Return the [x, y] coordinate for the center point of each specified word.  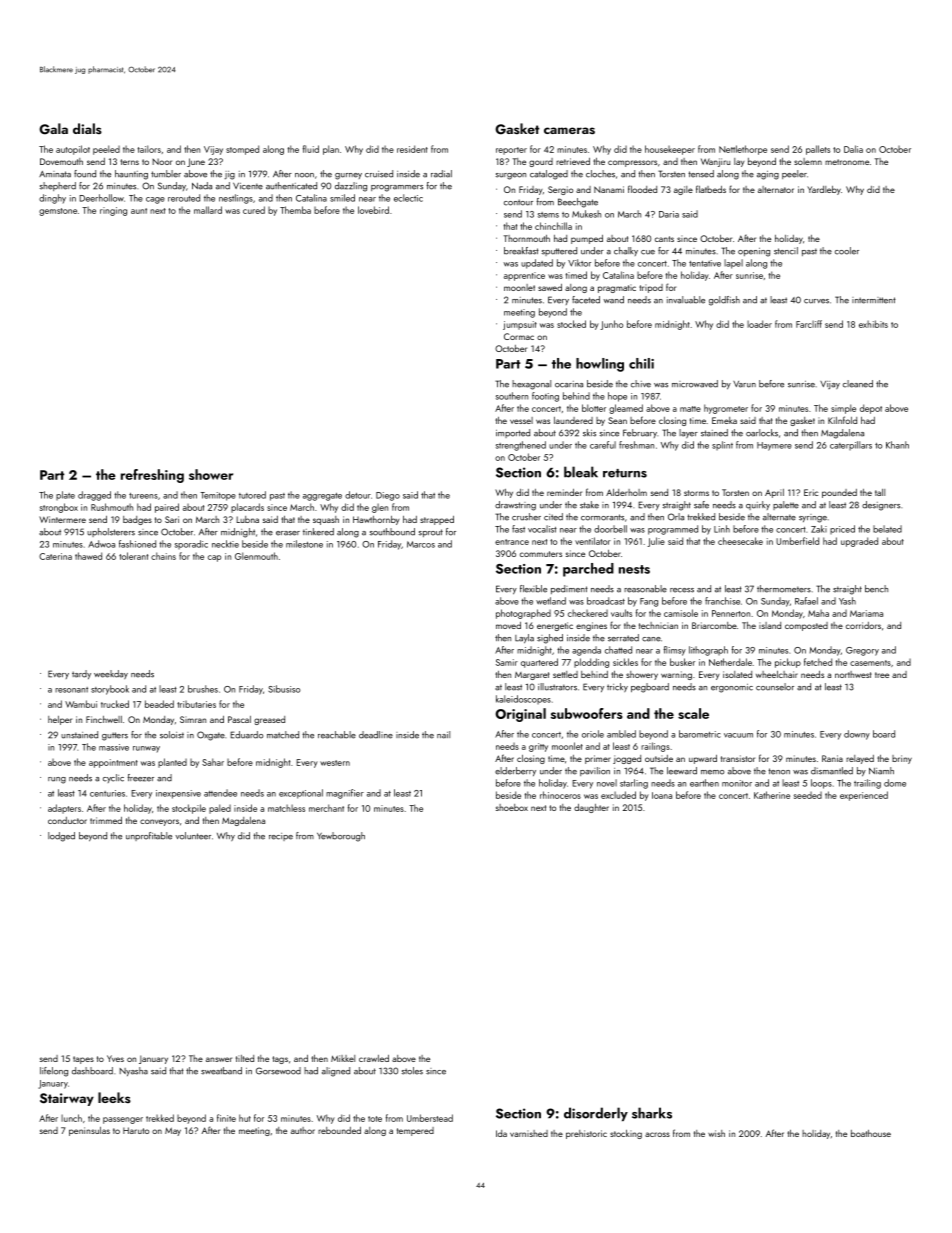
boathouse [871, 1133]
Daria [669, 214]
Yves [115, 1058]
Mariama [866, 613]
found [85, 174]
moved [508, 625]
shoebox [512, 807]
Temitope [218, 496]
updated [537, 264]
